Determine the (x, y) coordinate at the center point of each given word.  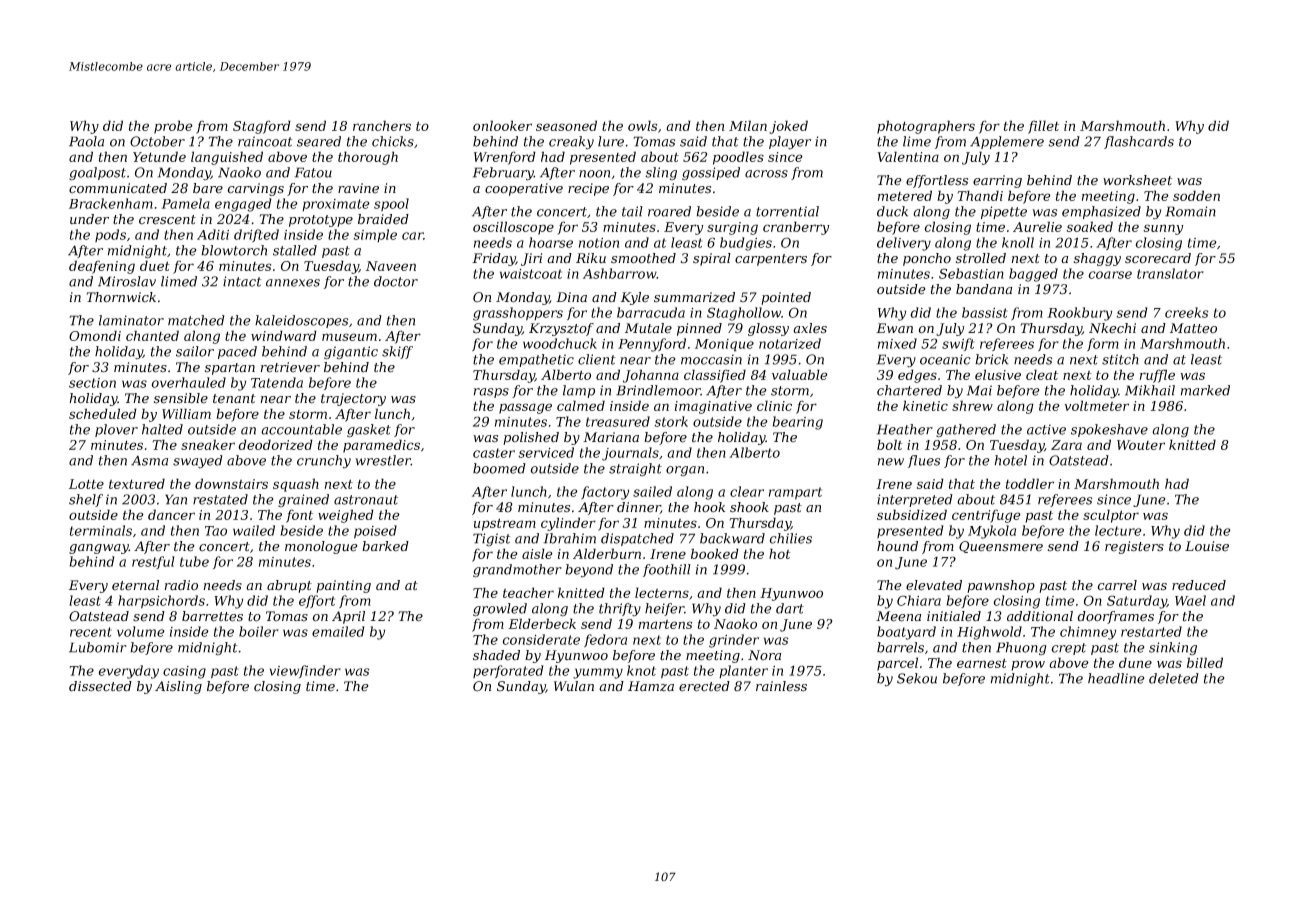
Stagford (262, 127)
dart (790, 608)
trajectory (353, 399)
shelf (86, 500)
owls (642, 125)
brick (992, 359)
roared (669, 211)
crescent (167, 220)
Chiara (919, 600)
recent (91, 632)
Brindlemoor (658, 390)
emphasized (1101, 212)
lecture (1118, 530)
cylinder (568, 524)
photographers (926, 127)
